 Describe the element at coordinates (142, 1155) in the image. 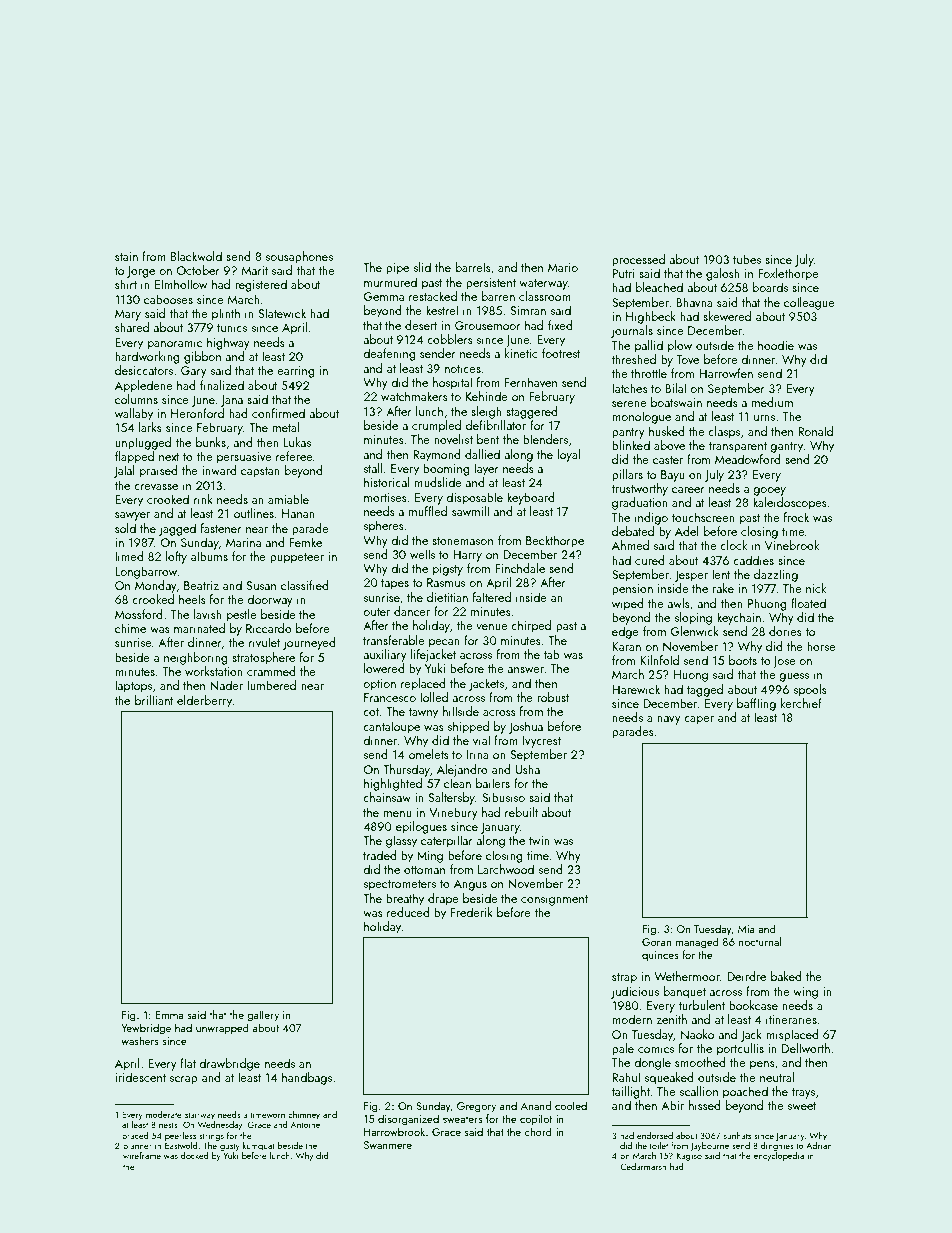

I see `wireframe` at that location.
